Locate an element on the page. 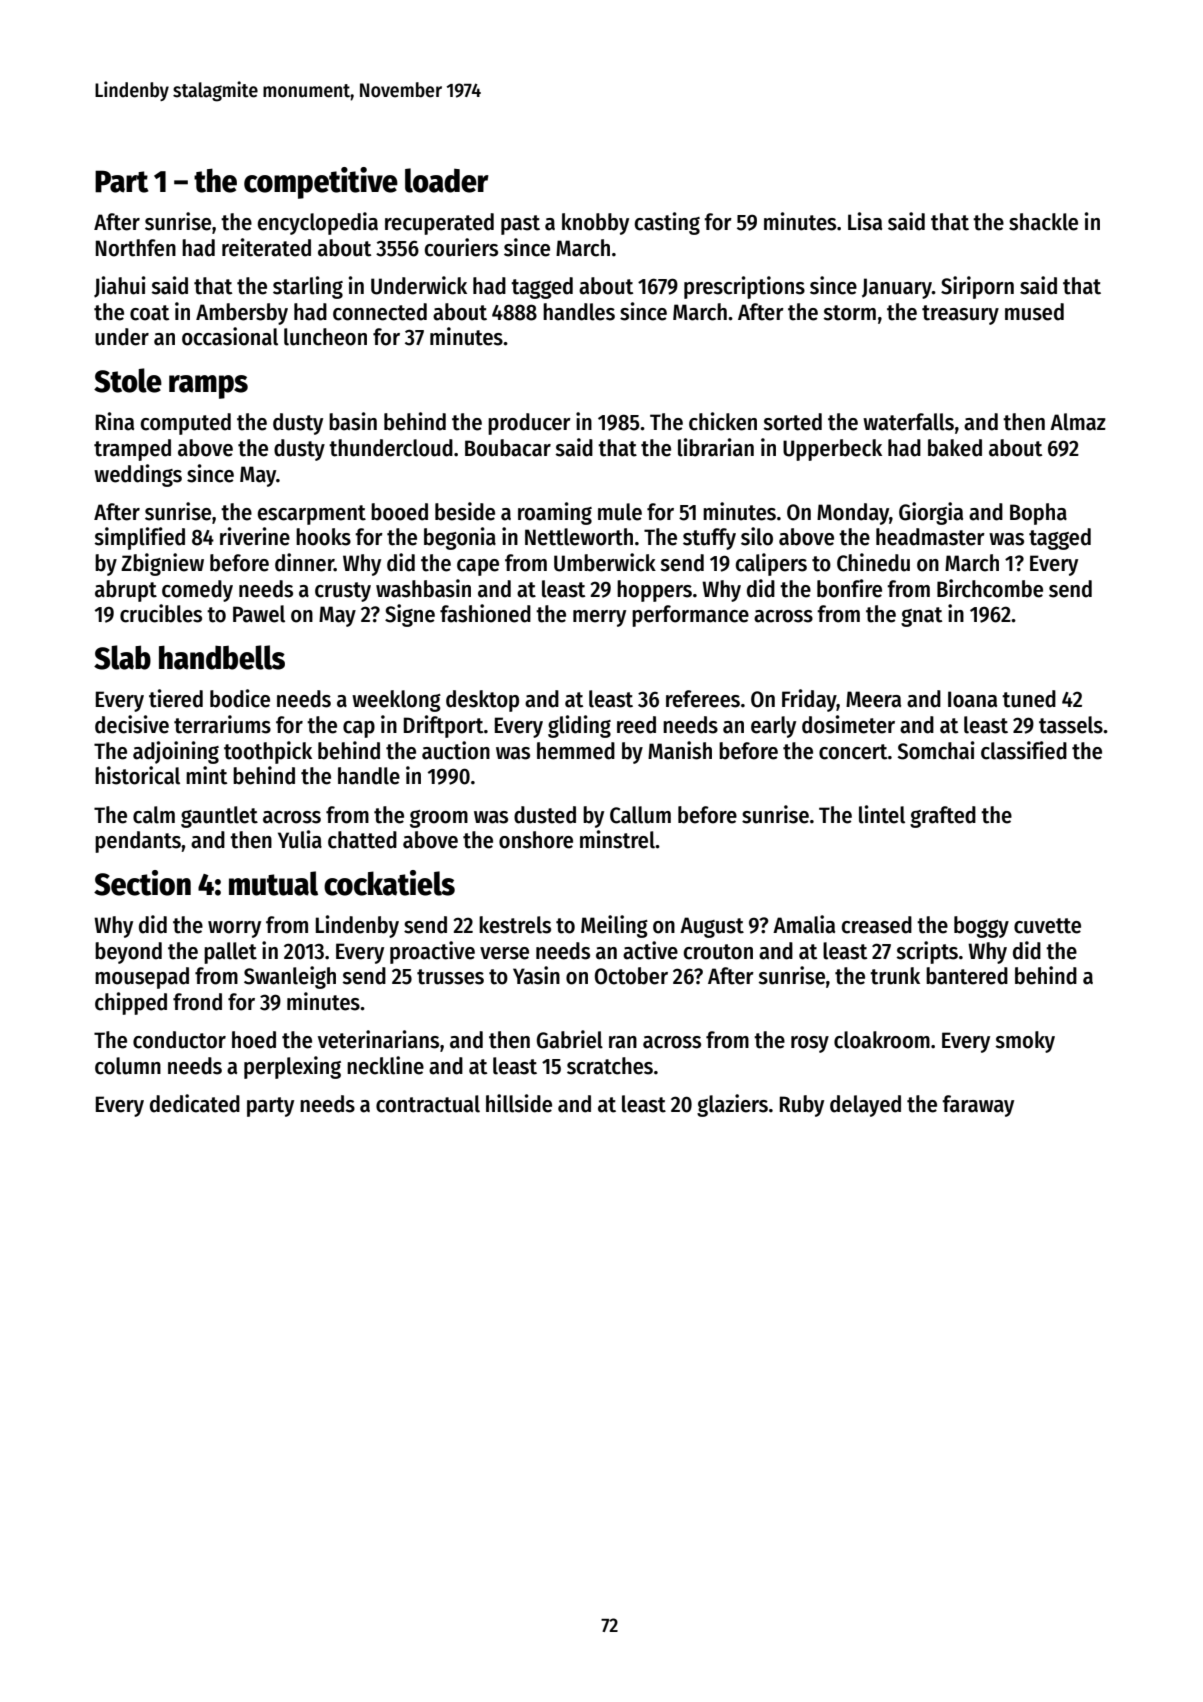 The width and height of the image is (1203, 1702). stuffy is located at coordinates (709, 539).
